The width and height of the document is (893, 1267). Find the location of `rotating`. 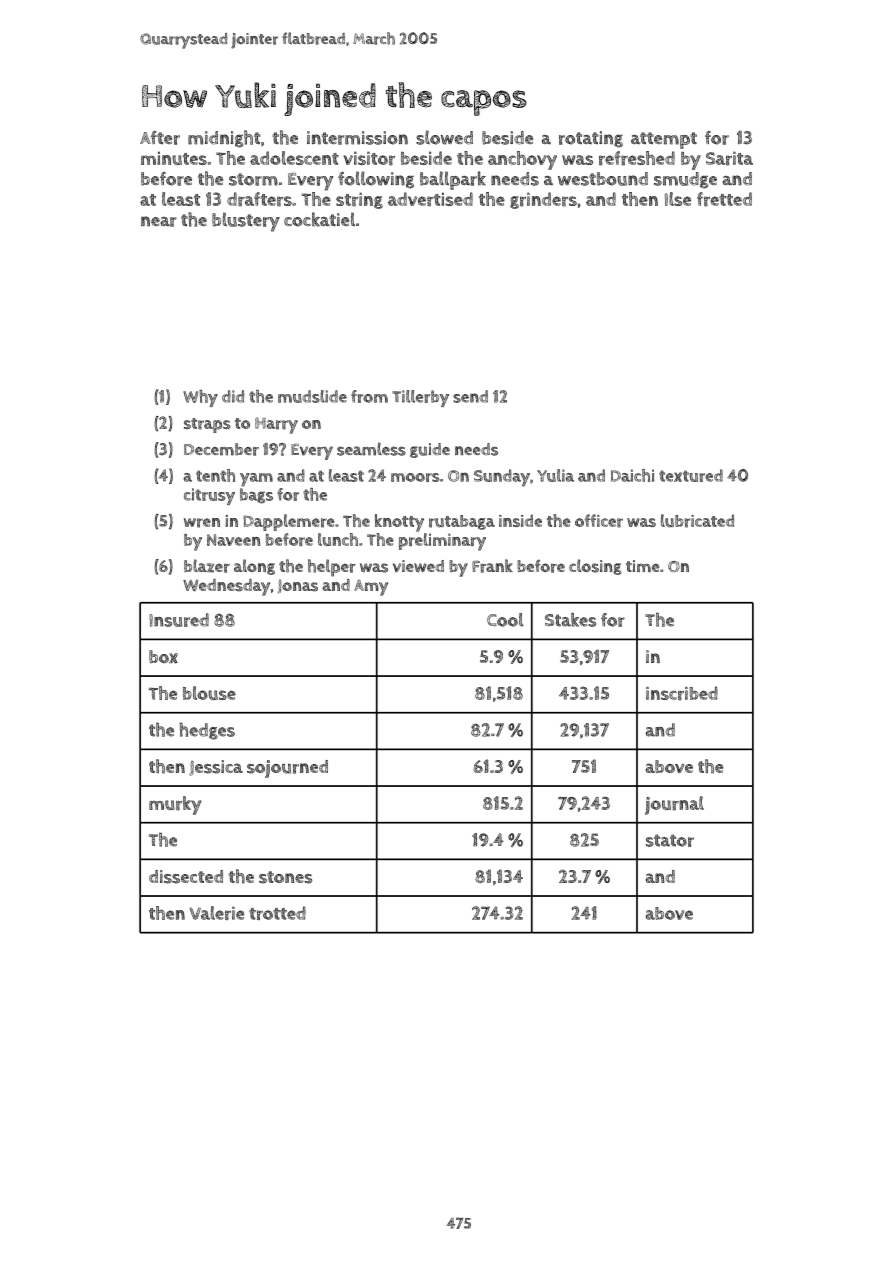

rotating is located at coordinates (591, 139).
